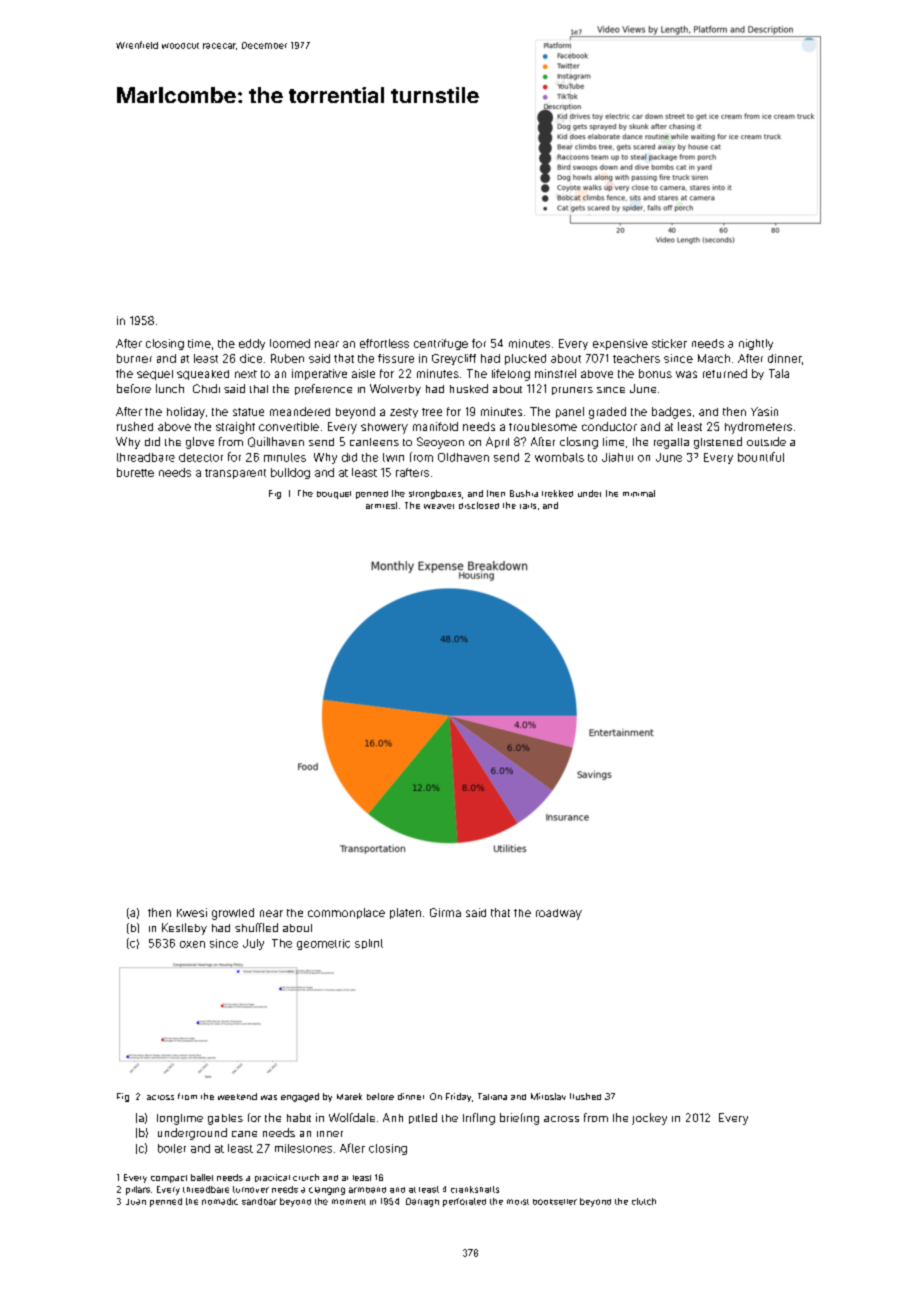  I want to click on Tala, so click(779, 373).
